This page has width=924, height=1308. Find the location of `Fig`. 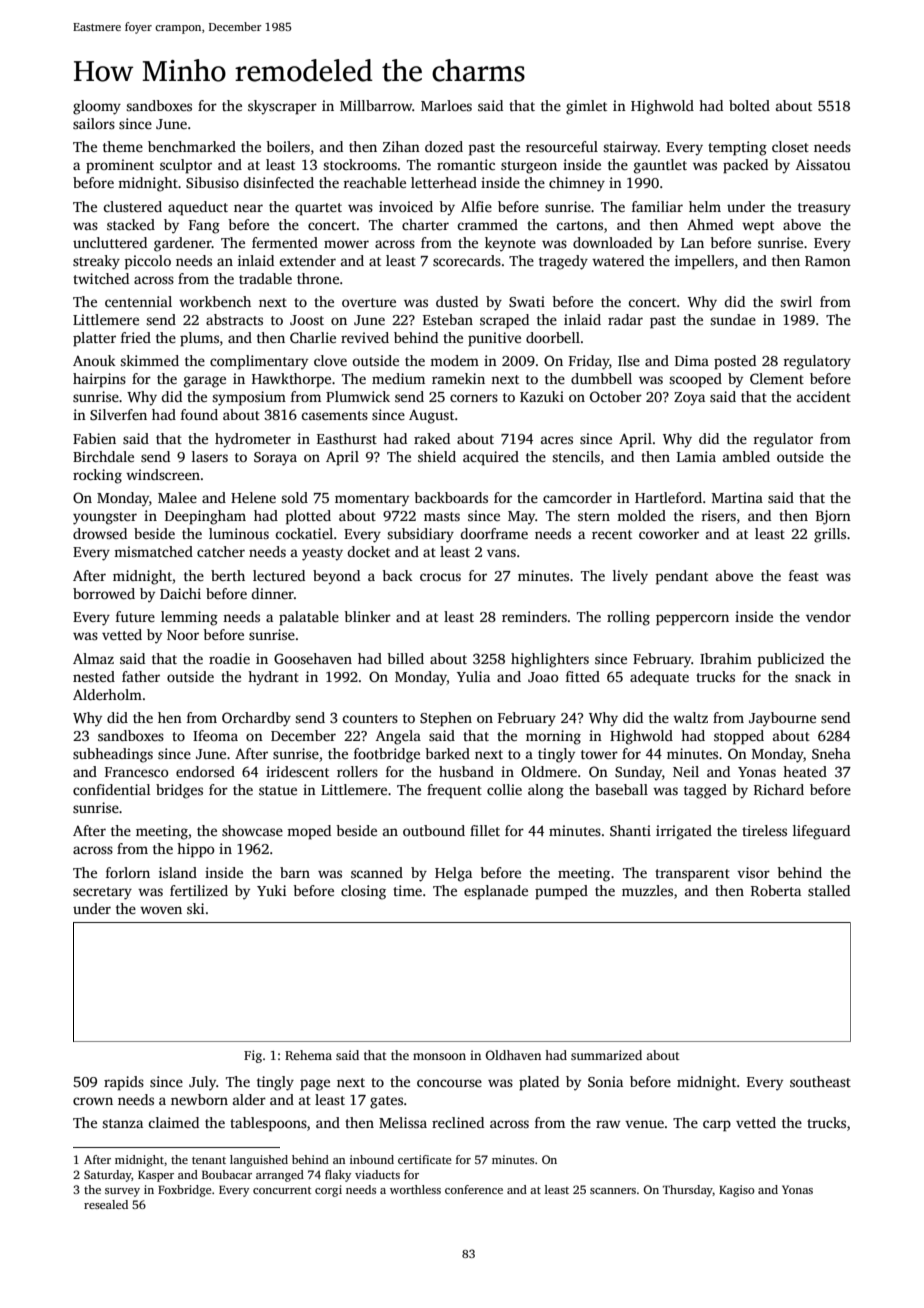

Fig is located at coordinates (253, 1056).
